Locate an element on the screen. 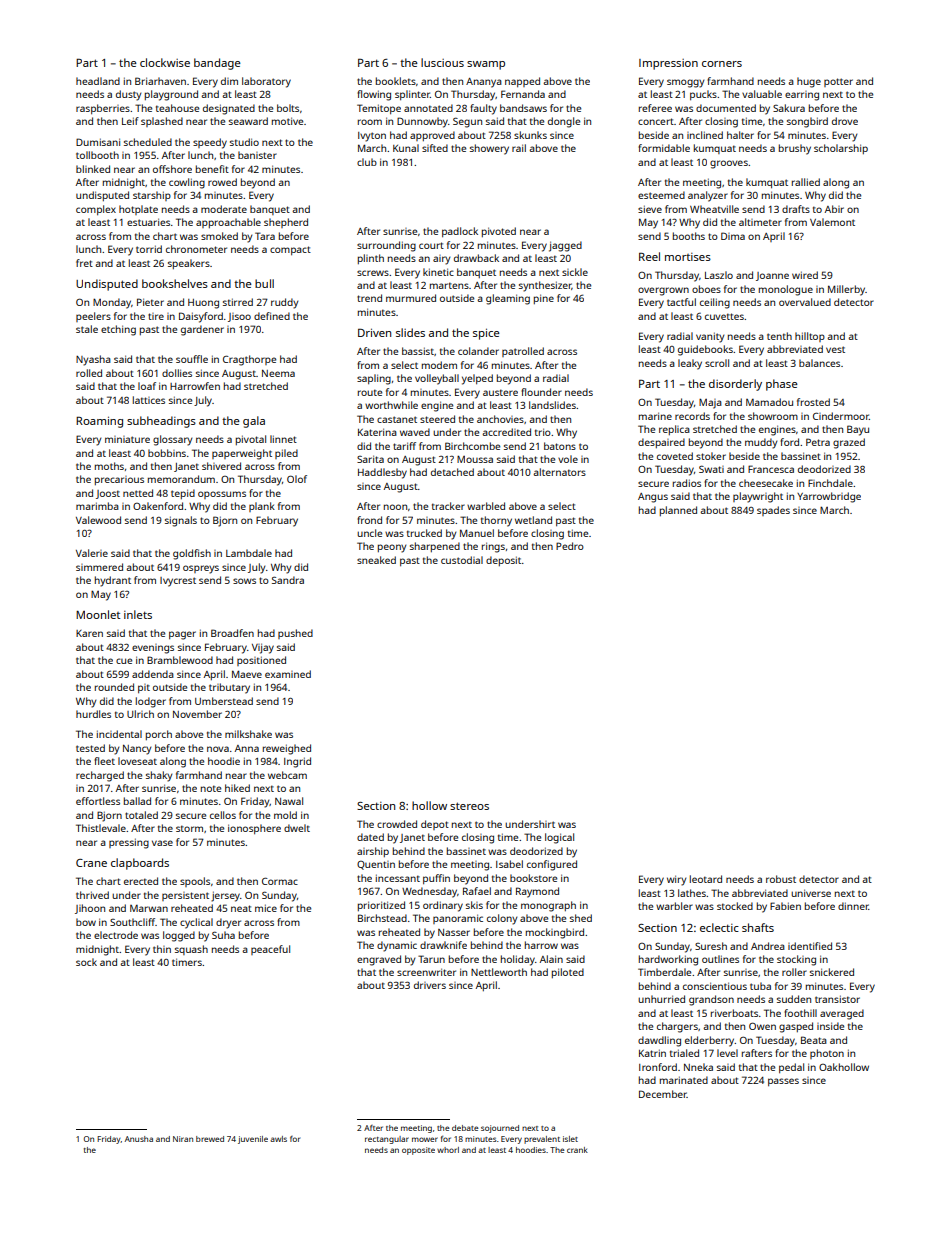  Segun is located at coordinates (467, 122).
